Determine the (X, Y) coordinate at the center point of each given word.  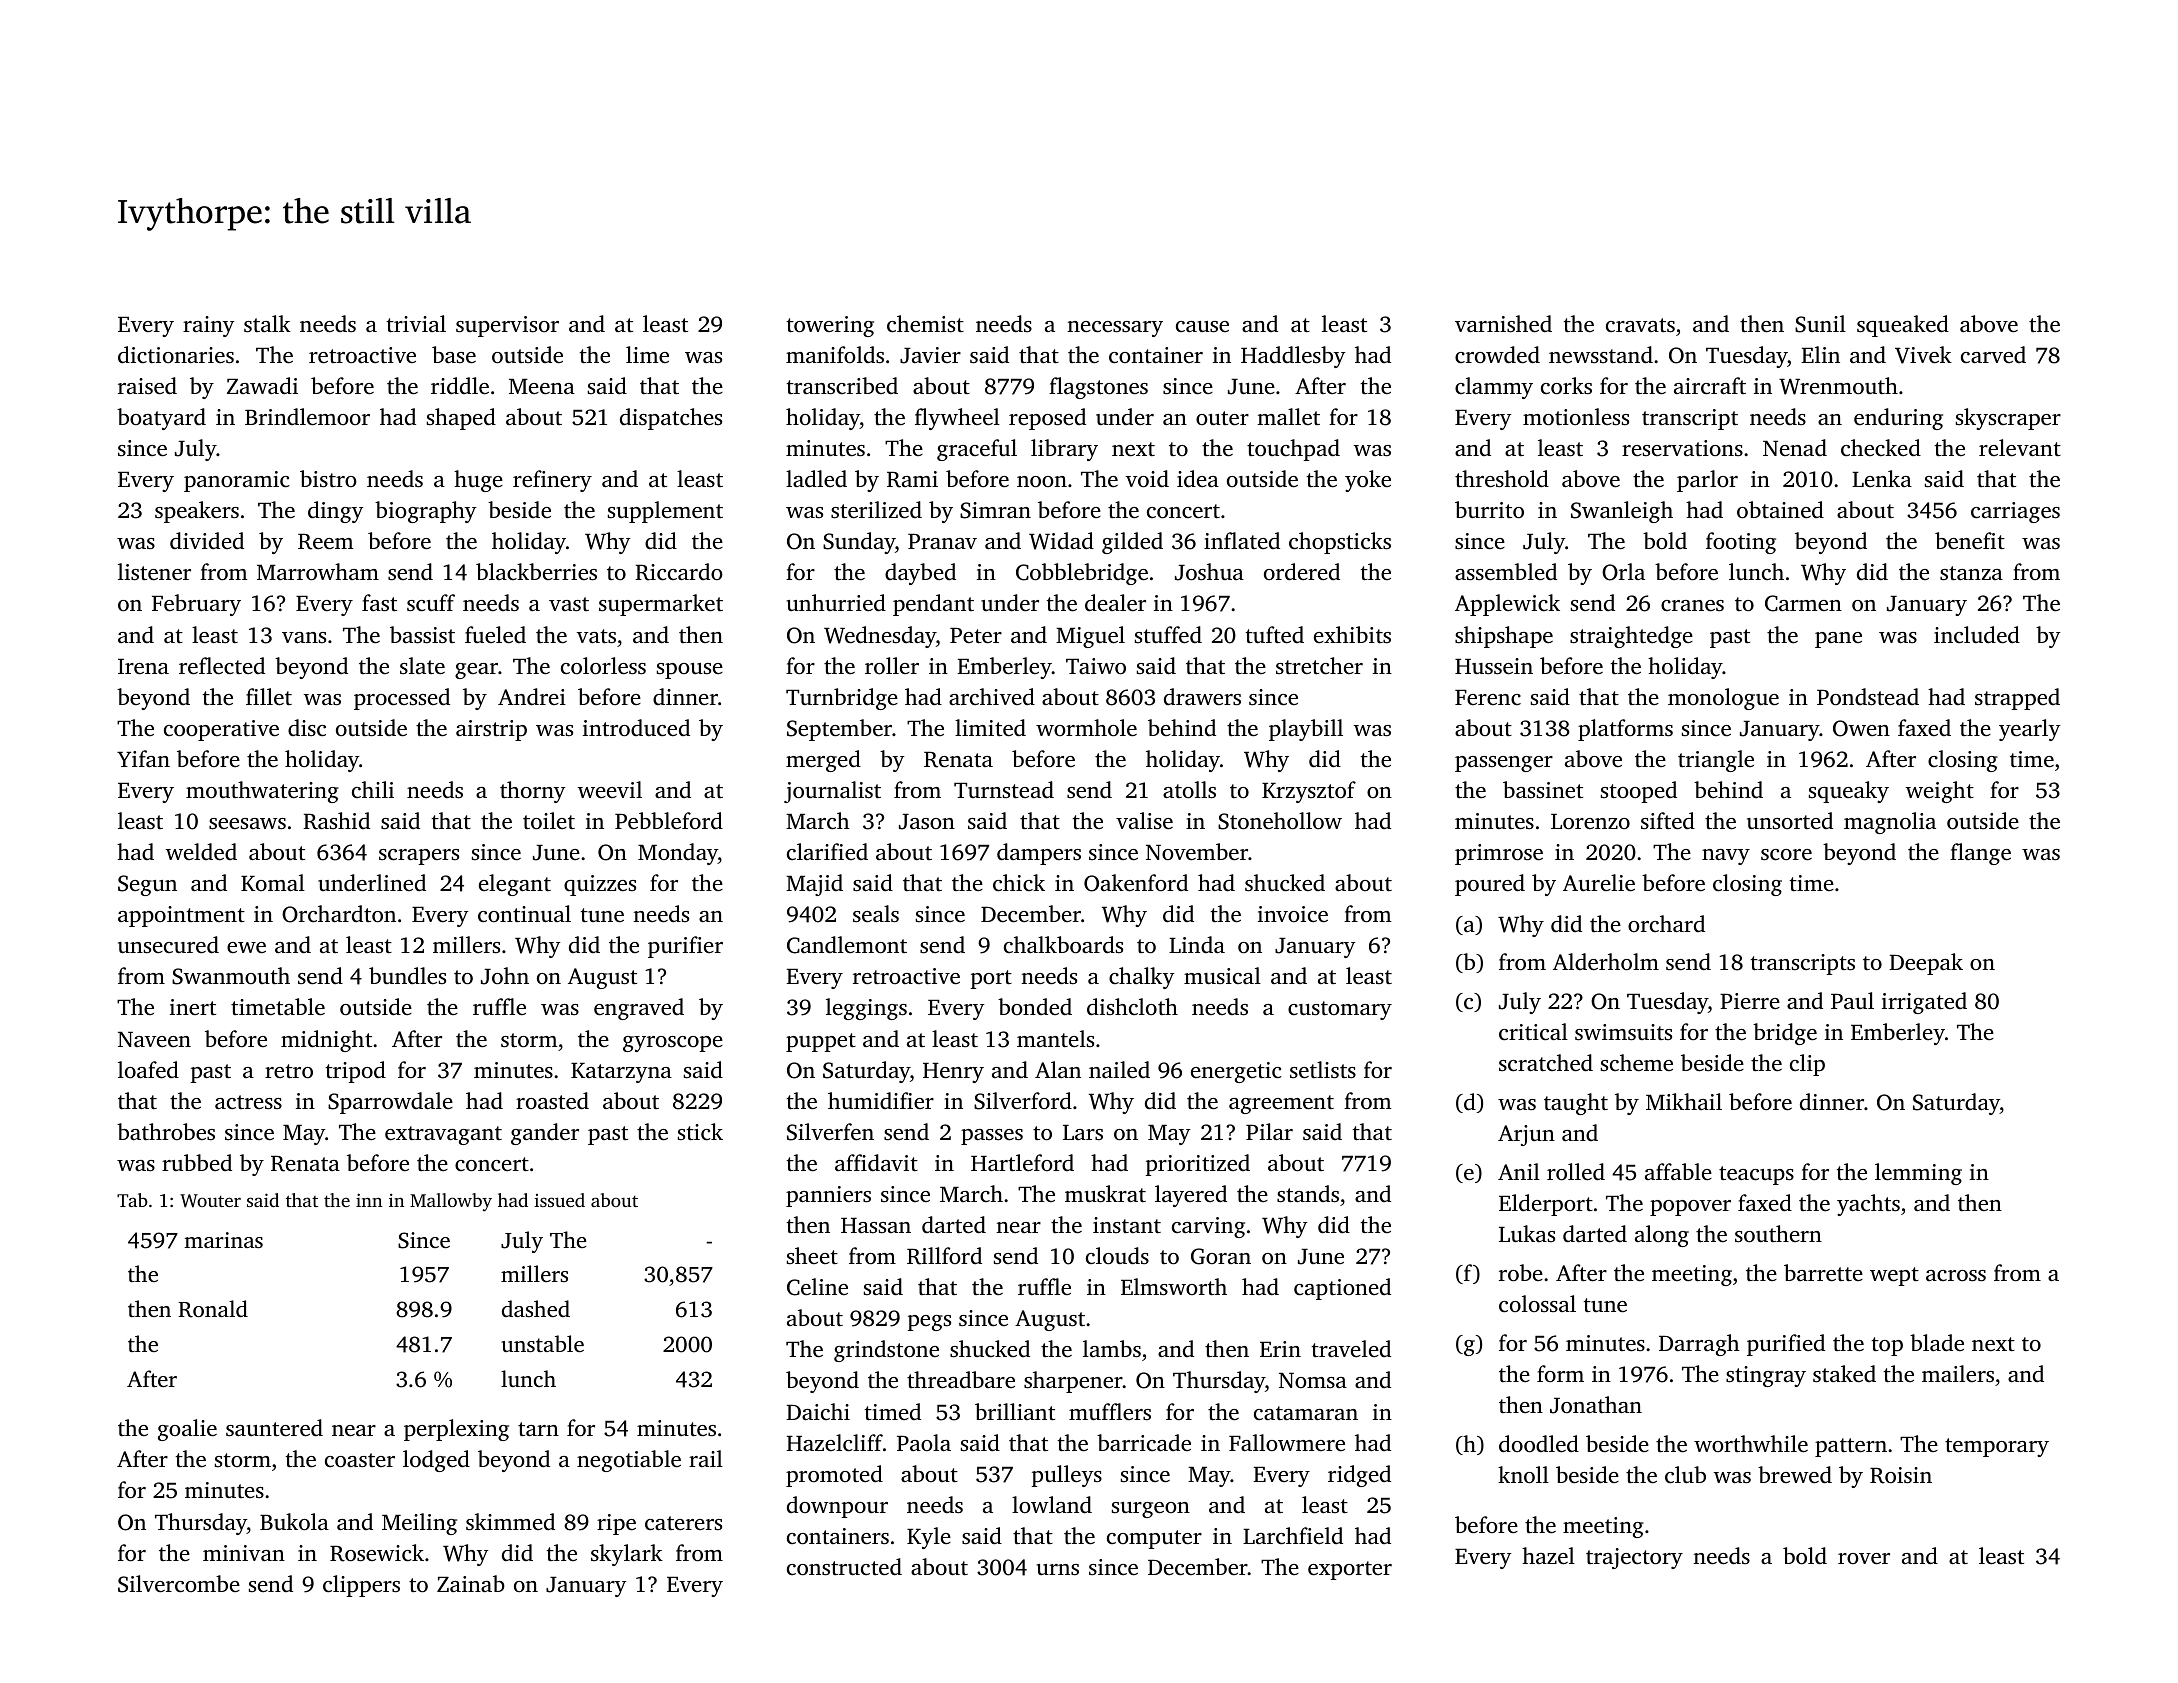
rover (1864, 1559)
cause (1202, 326)
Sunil (1820, 324)
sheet (812, 1255)
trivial (416, 323)
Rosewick (377, 1553)
